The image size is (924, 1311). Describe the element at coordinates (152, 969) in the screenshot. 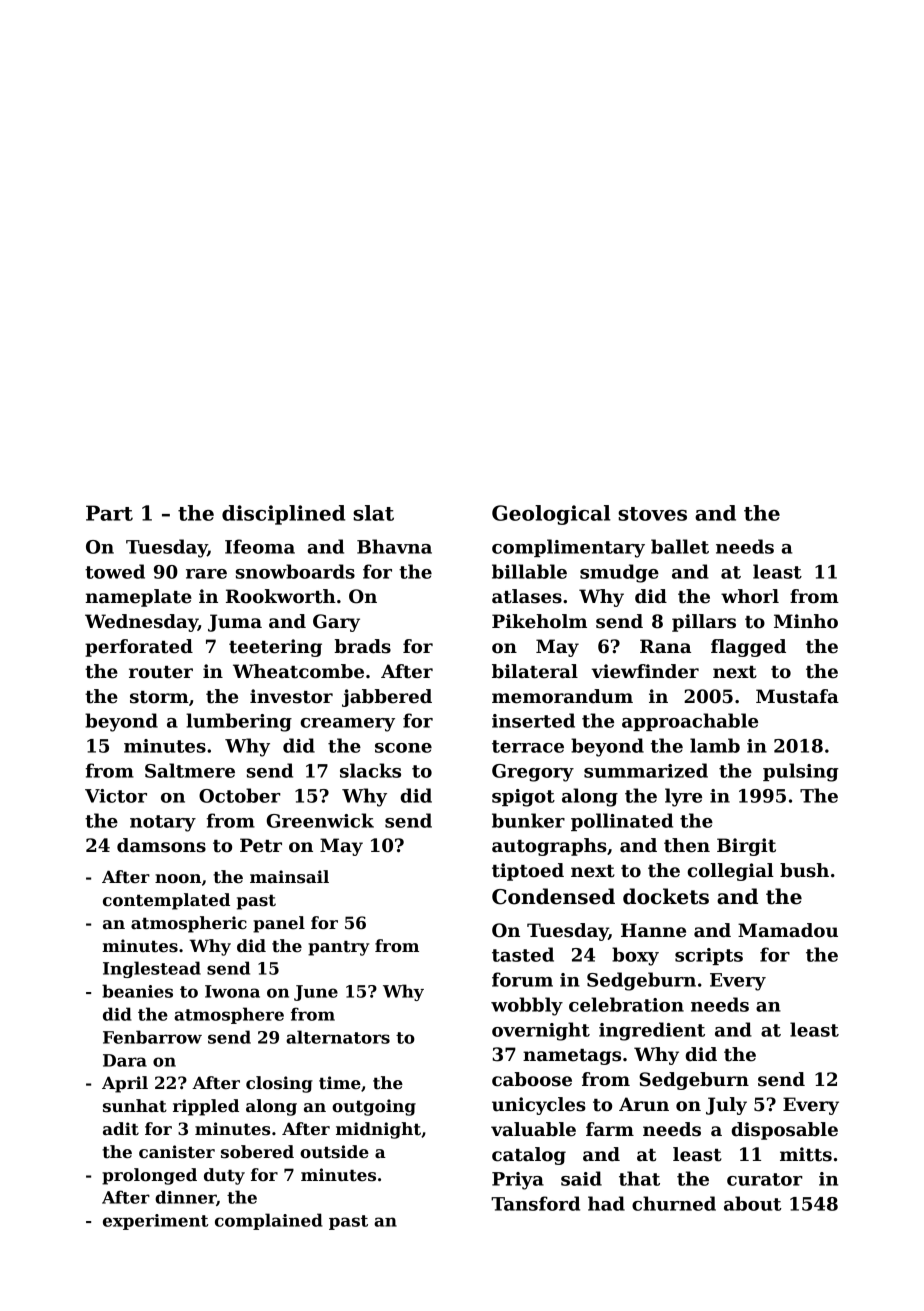

I see `Inglestead` at that location.
